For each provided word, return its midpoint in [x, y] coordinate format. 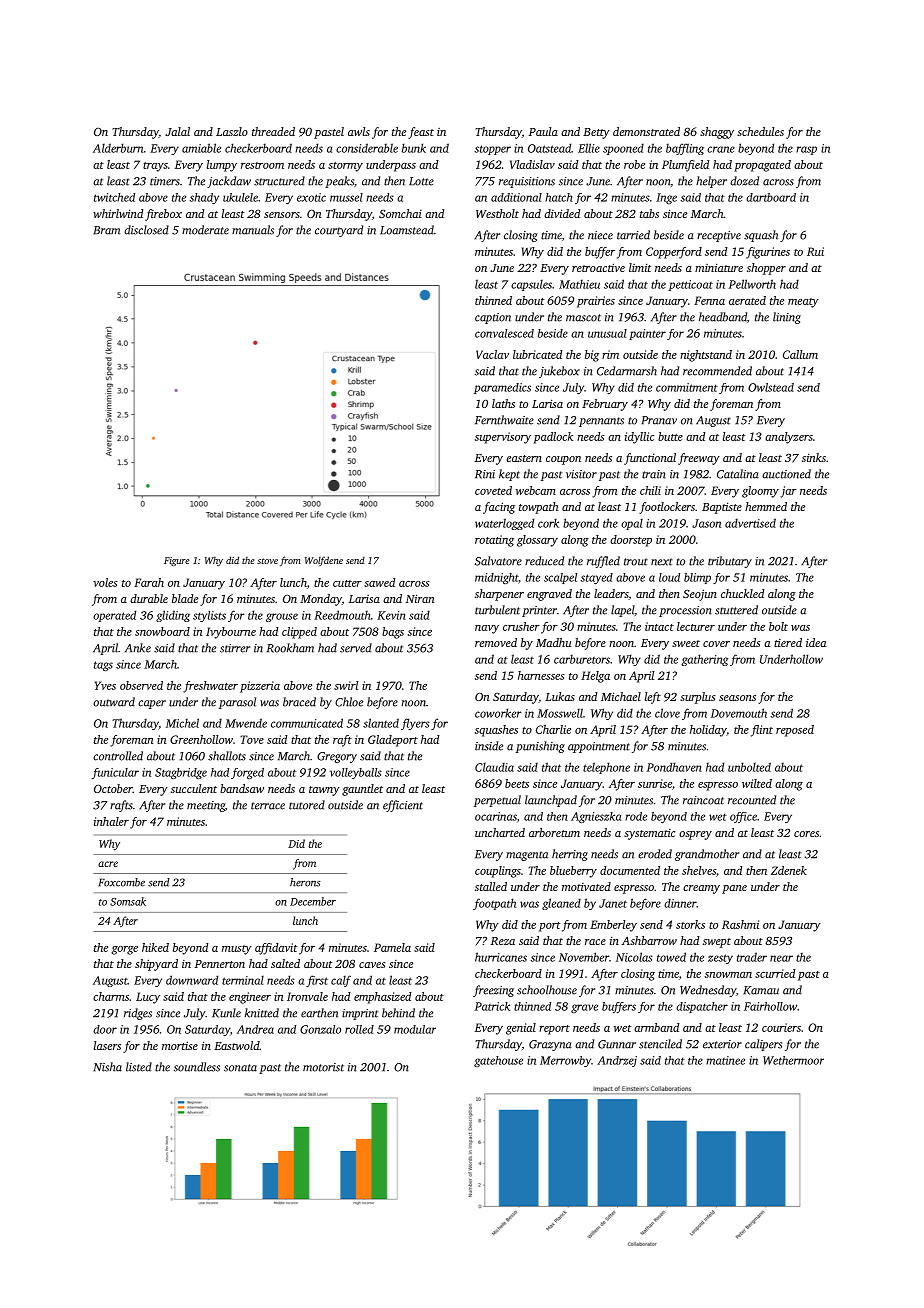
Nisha [107, 1067]
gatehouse [498, 1061]
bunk [414, 148]
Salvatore [498, 561]
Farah [149, 582]
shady [204, 198]
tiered [788, 642]
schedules [760, 131]
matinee [725, 1060]
